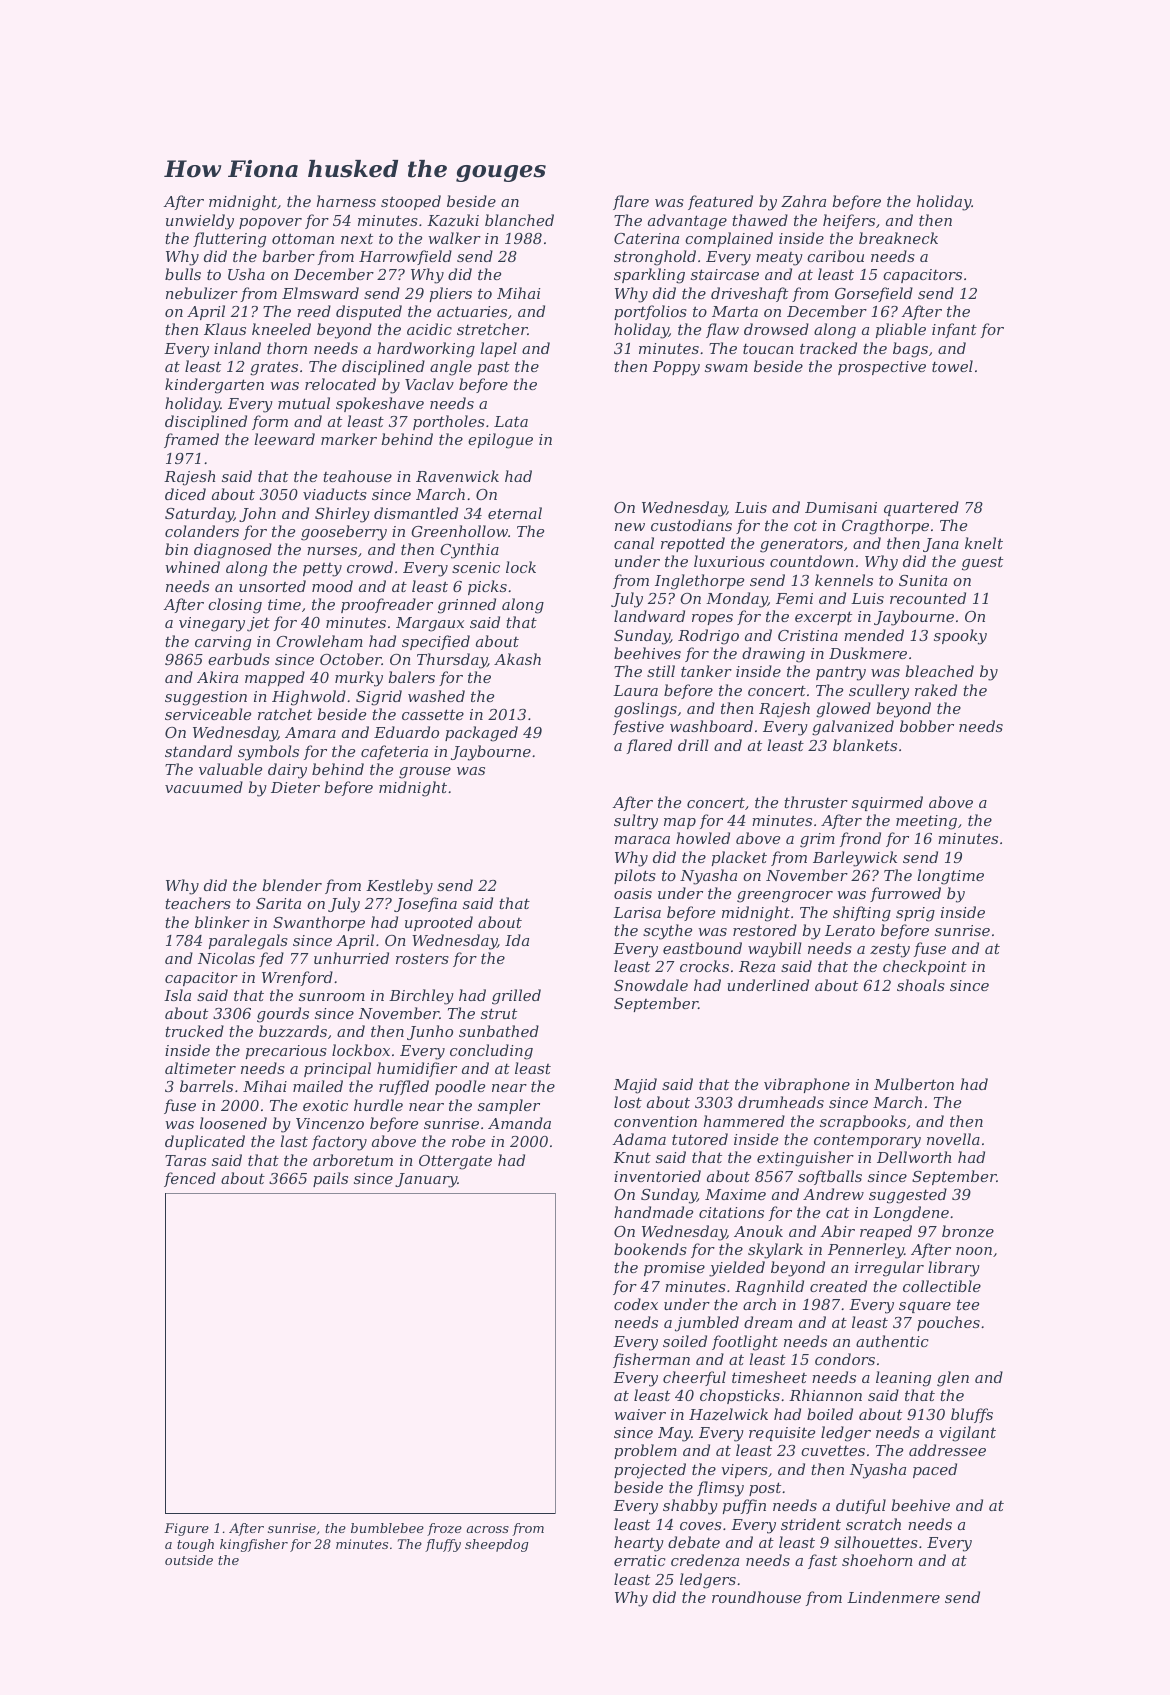 This screenshot has height=1695, width=1170. I want to click on codex, so click(636, 1304).
